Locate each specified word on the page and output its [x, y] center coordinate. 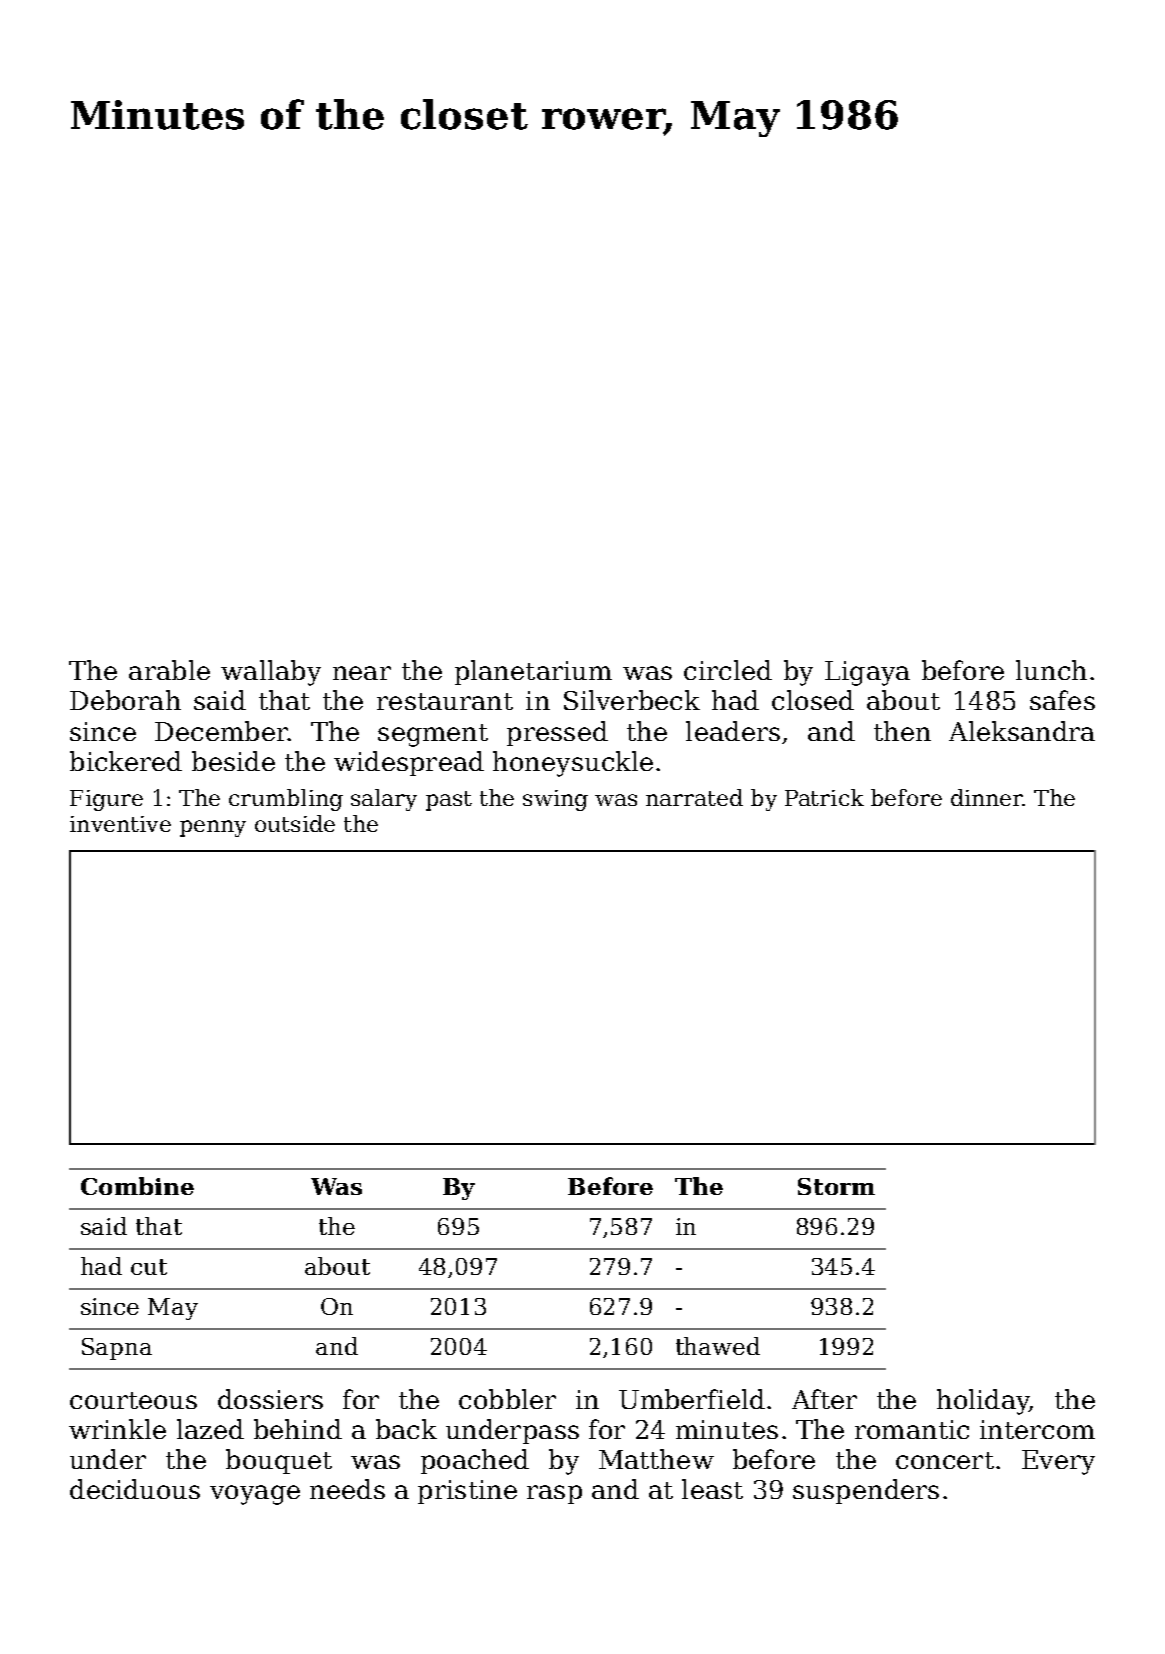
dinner [987, 797]
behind [298, 1429]
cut [149, 1267]
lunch [1051, 670]
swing [555, 800]
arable [169, 670]
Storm [836, 1186]
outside [295, 823]
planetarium [533, 672]
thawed [718, 1346]
